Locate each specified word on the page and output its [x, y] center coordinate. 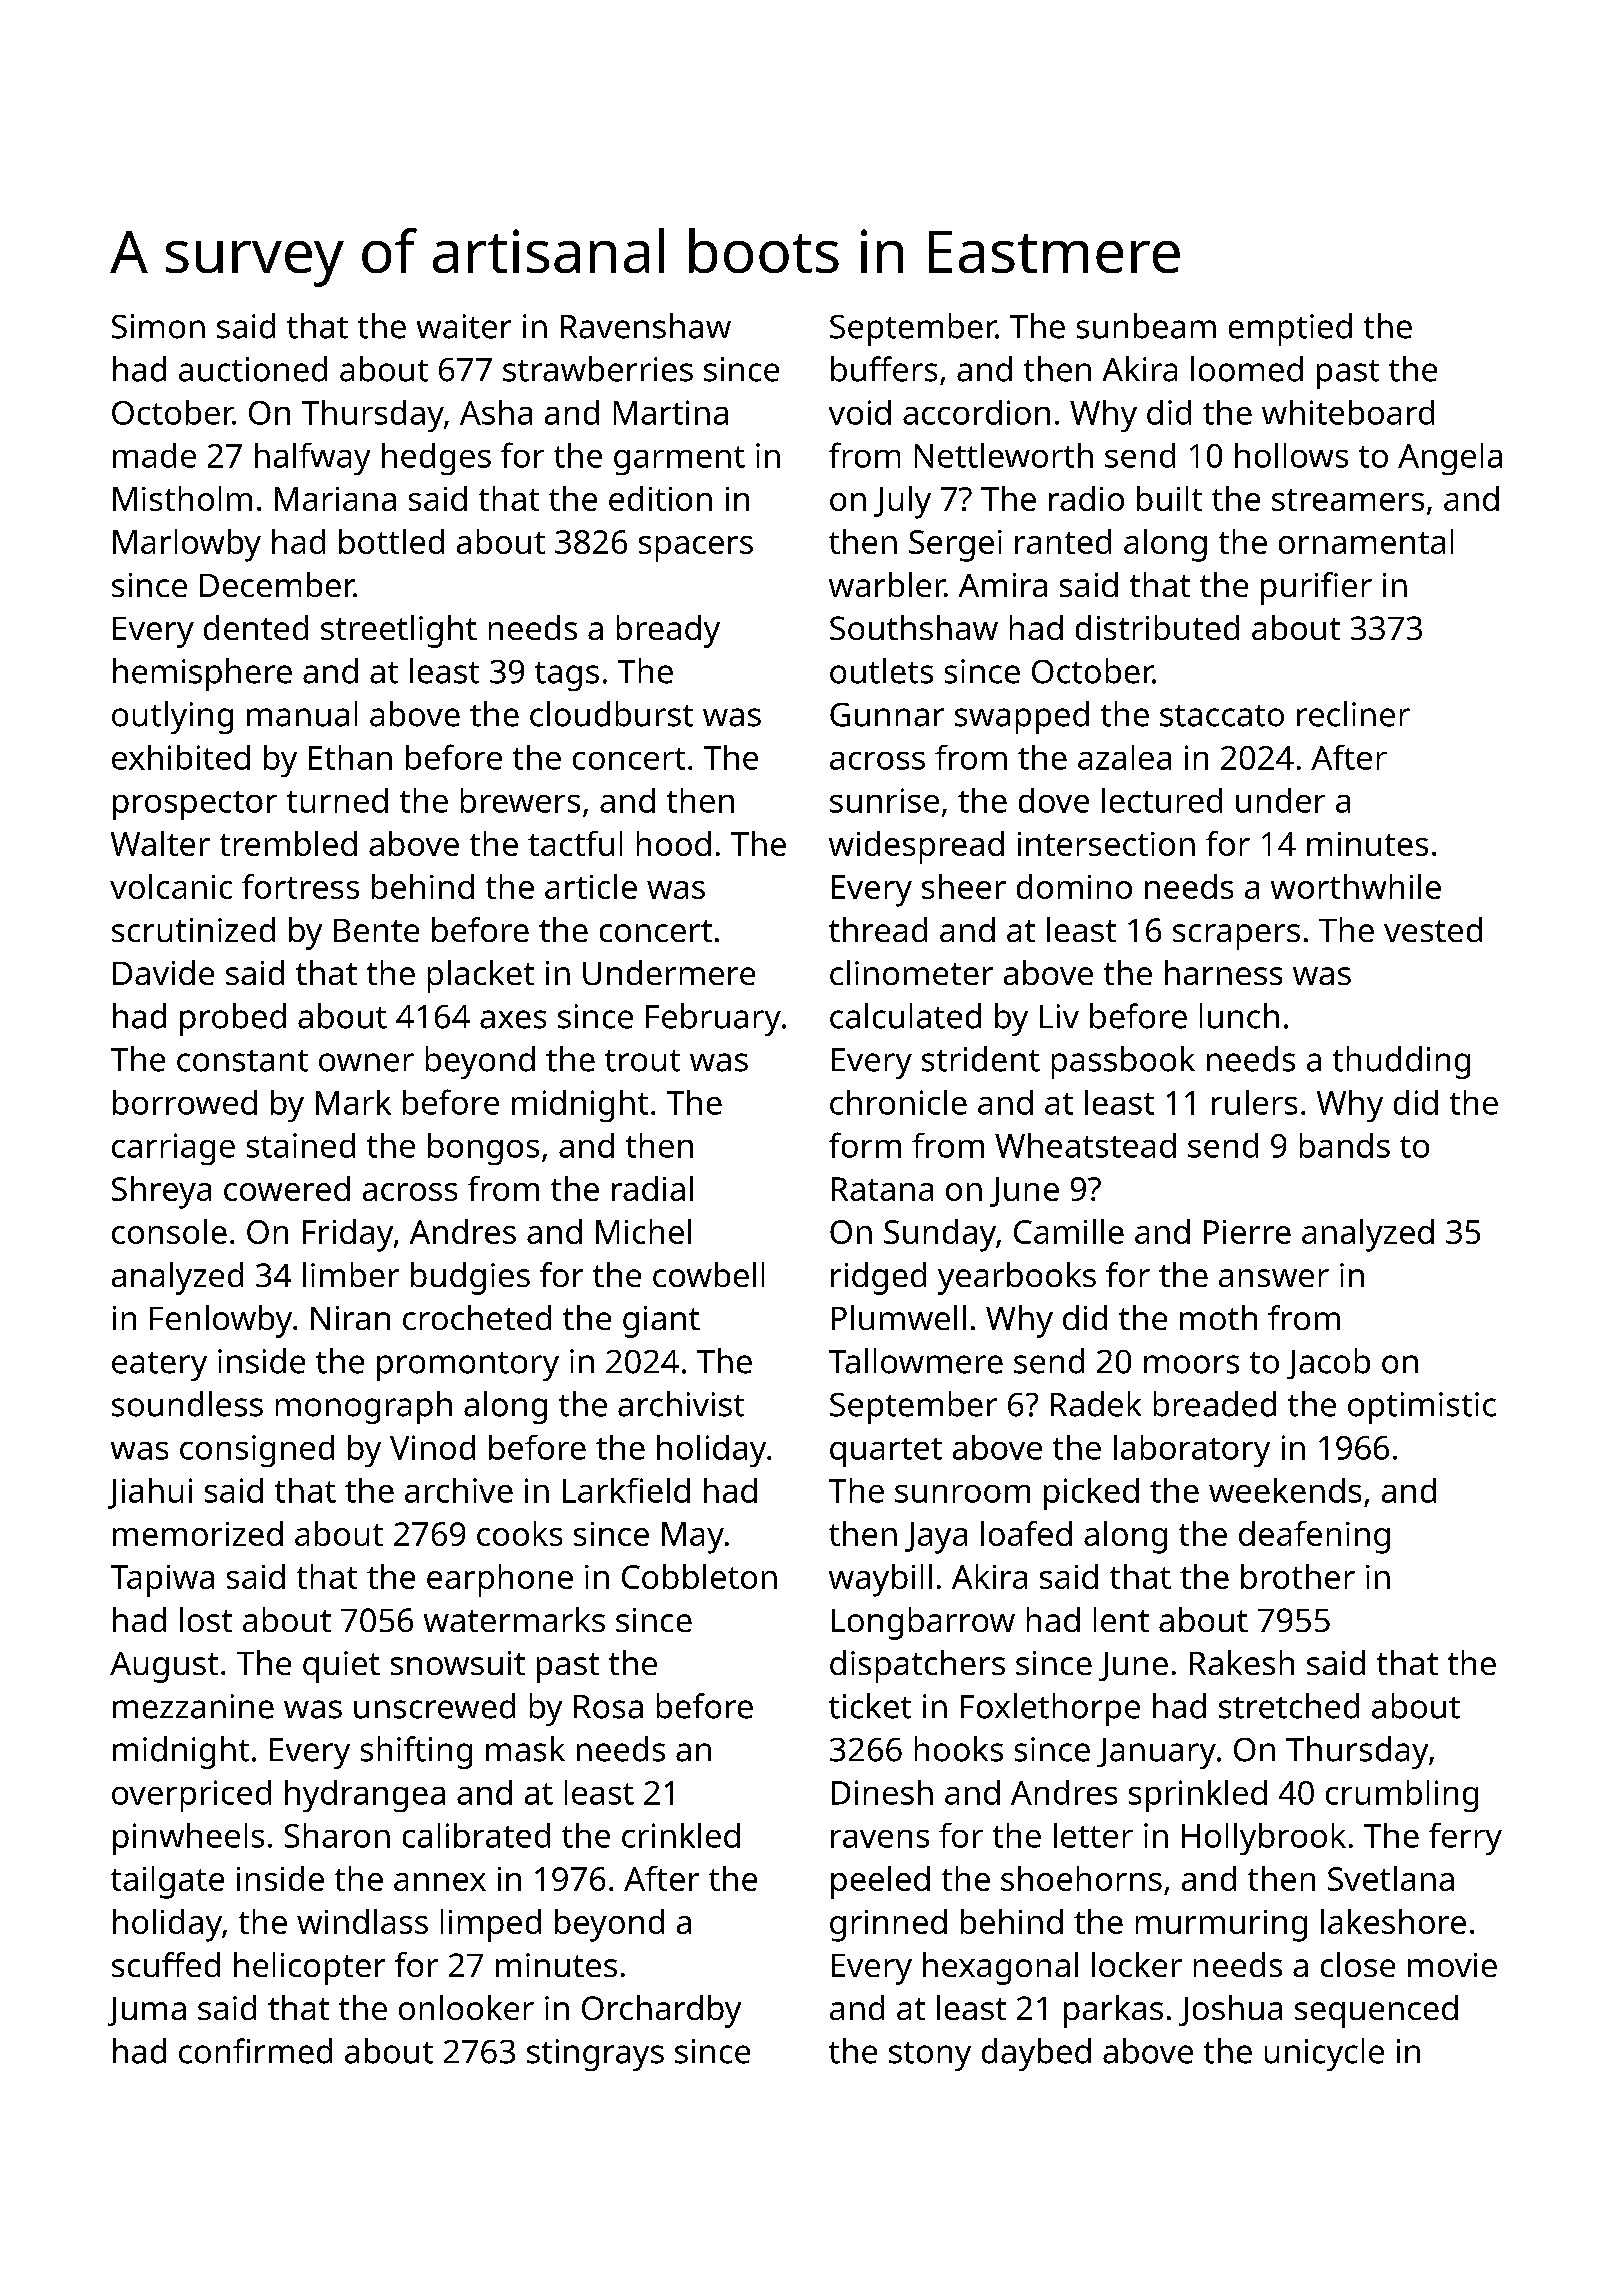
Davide [163, 972]
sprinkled [1198, 1796]
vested [1433, 929]
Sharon [337, 1835]
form [865, 1145]
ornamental [1366, 541]
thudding [1401, 1062]
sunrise [884, 800]
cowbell [708, 1274]
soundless [187, 1404]
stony [930, 2056]
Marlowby [187, 545]
